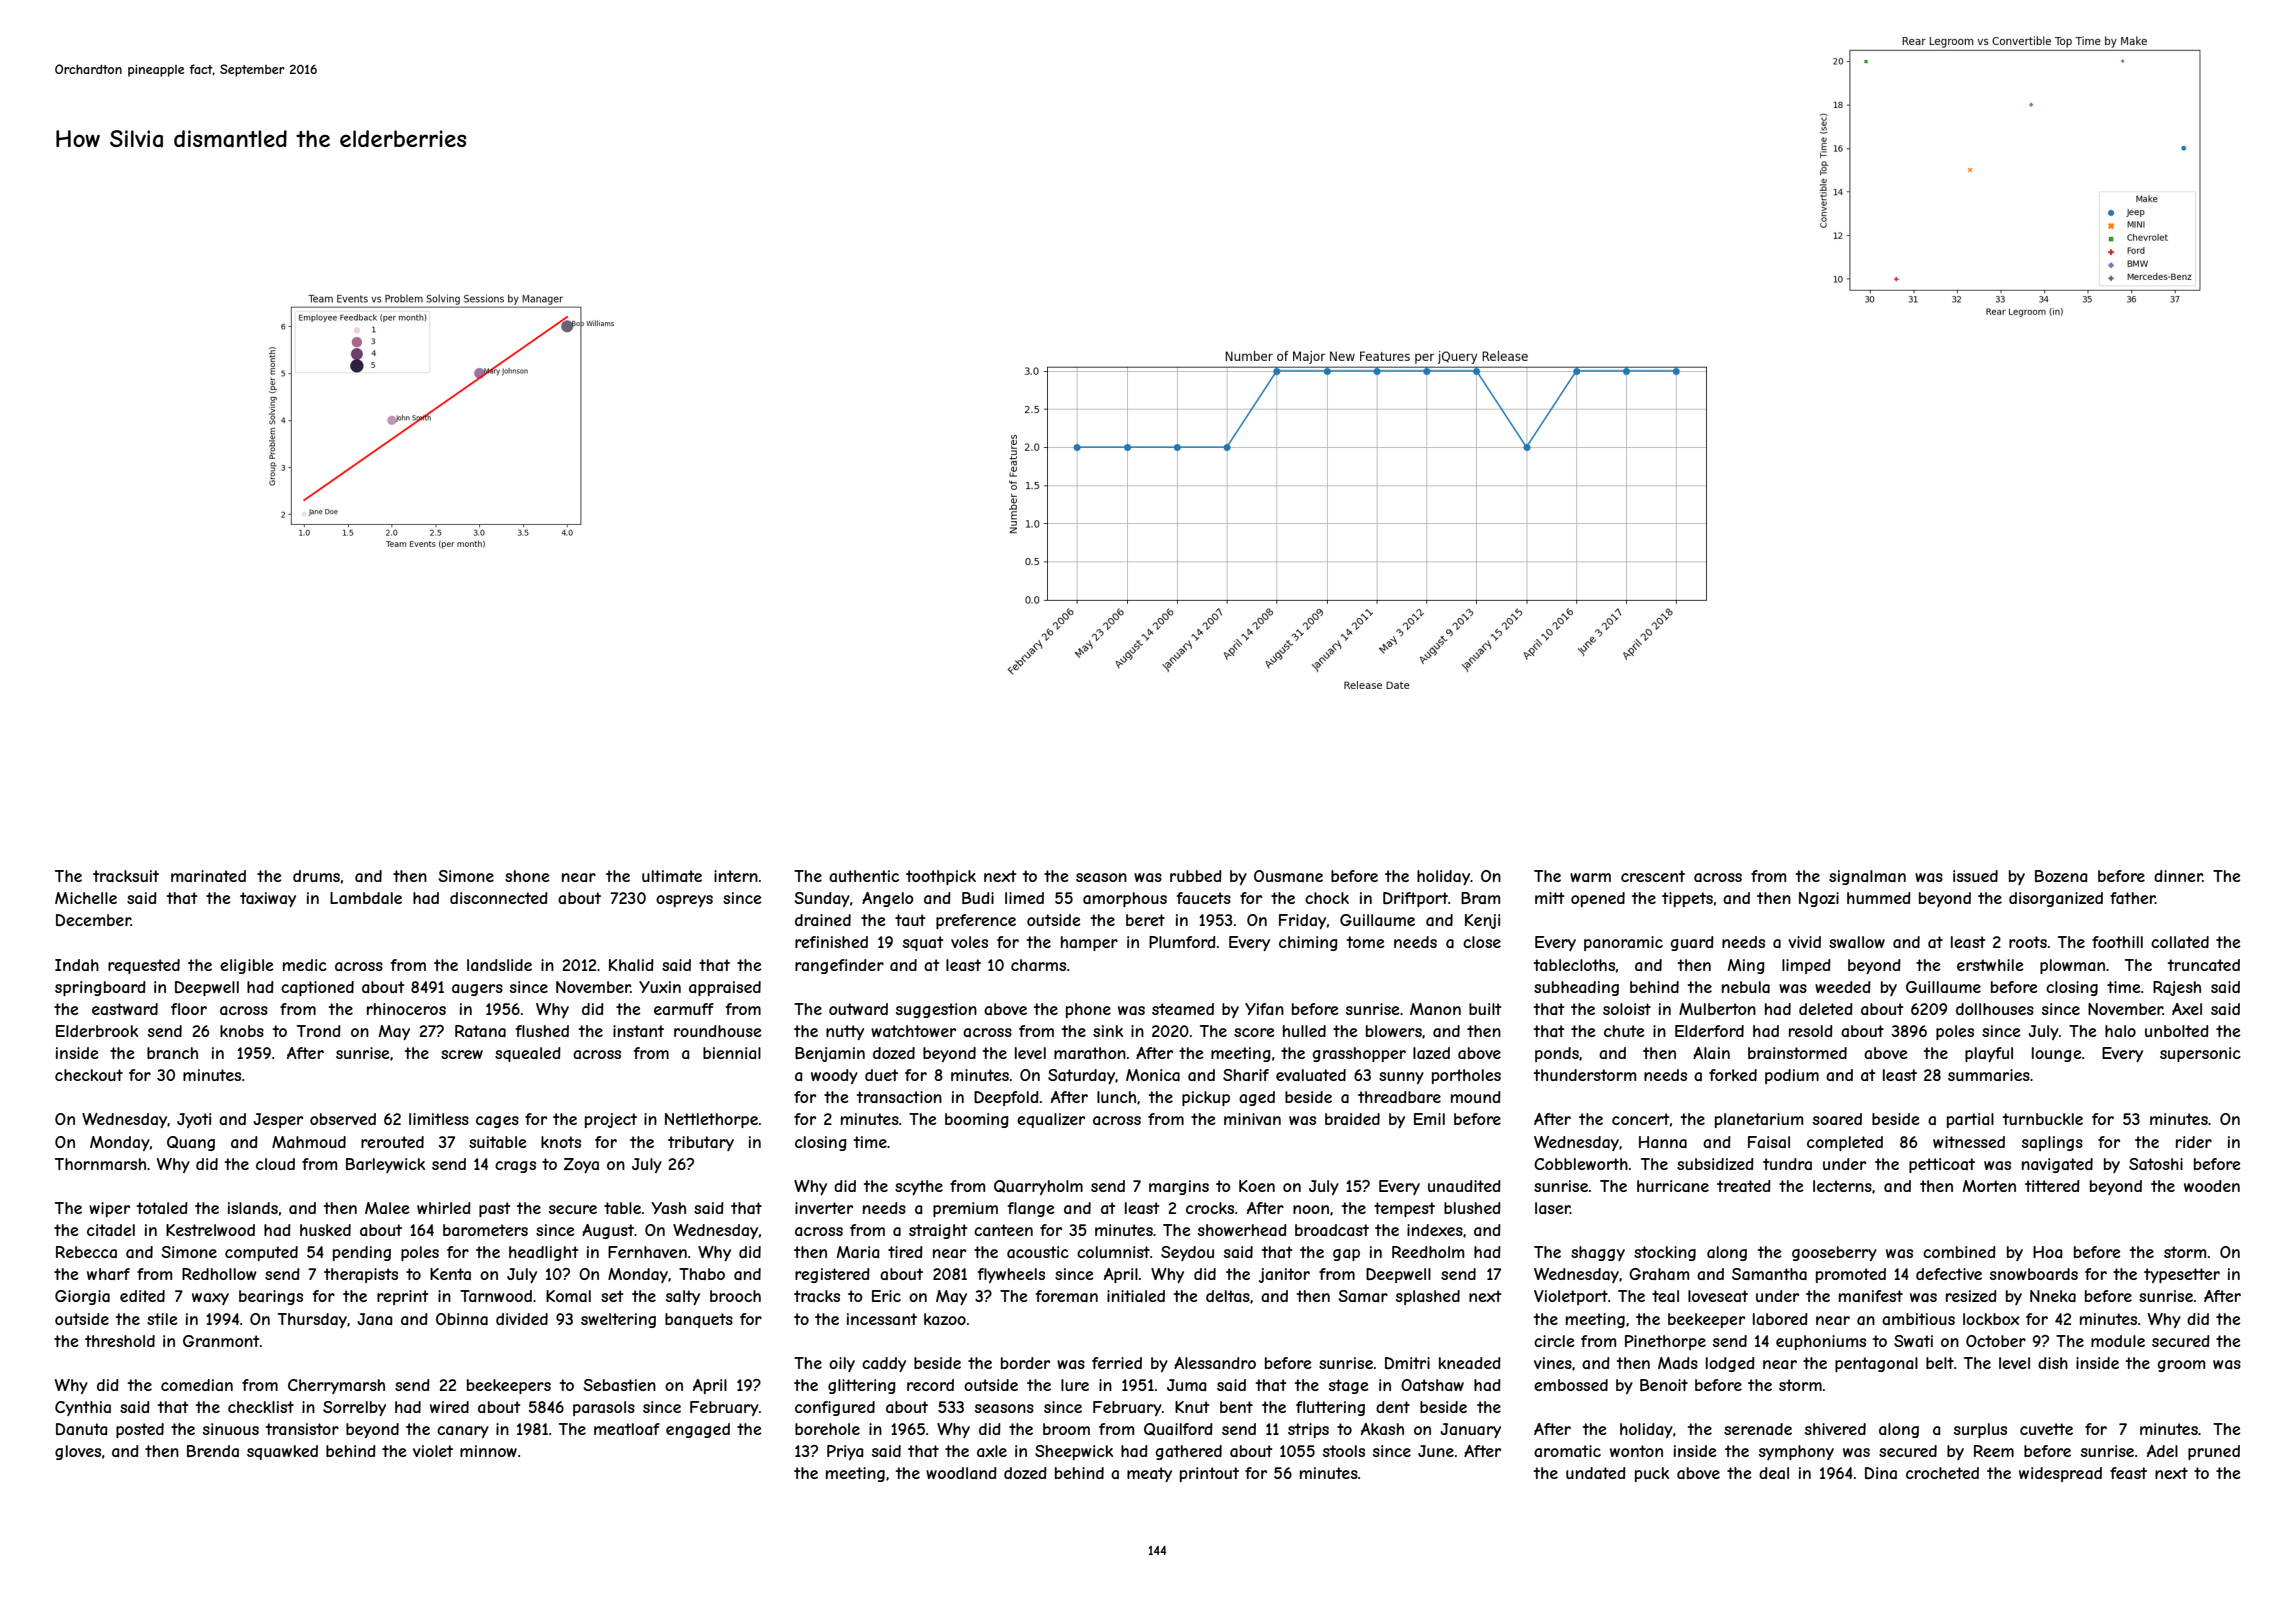 Image resolution: width=2296 pixels, height=1624 pixels. What do you see at coordinates (1332, 1230) in the page?
I see `broadcast` at bounding box center [1332, 1230].
